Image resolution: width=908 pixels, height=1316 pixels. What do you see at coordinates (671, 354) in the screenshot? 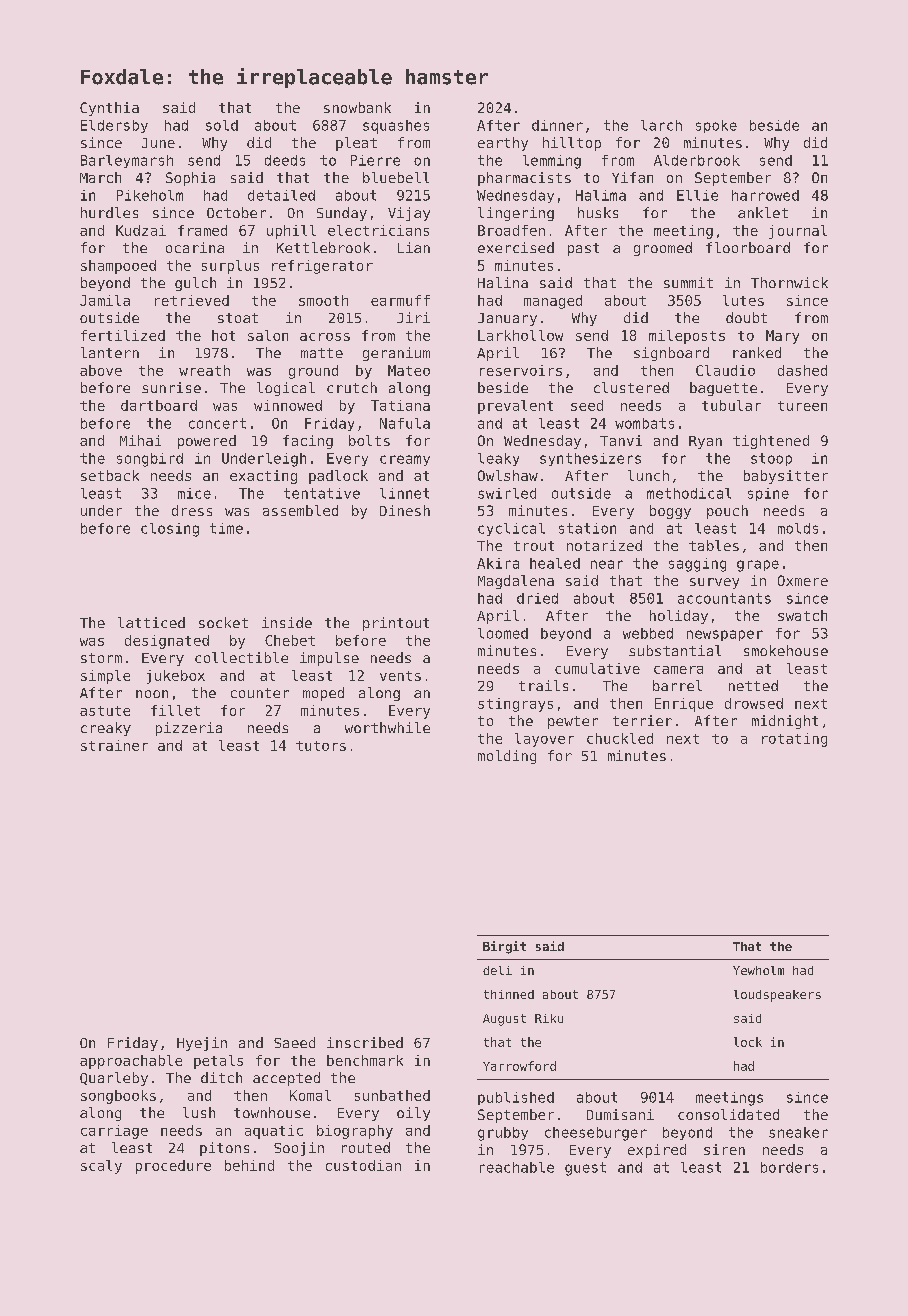
I see `signboard` at bounding box center [671, 354].
